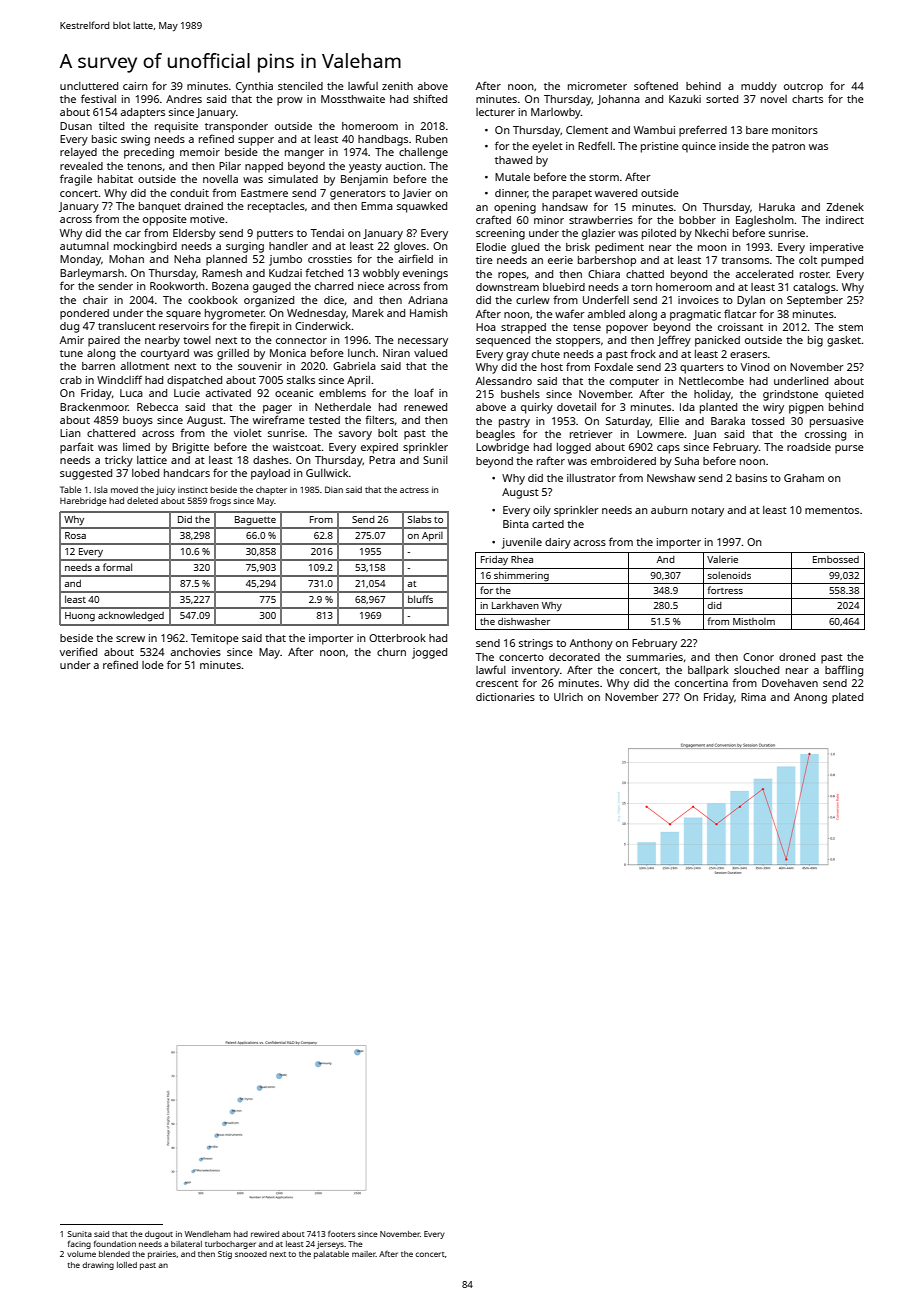  What do you see at coordinates (84, 246) in the screenshot?
I see `autumnal` at bounding box center [84, 246].
